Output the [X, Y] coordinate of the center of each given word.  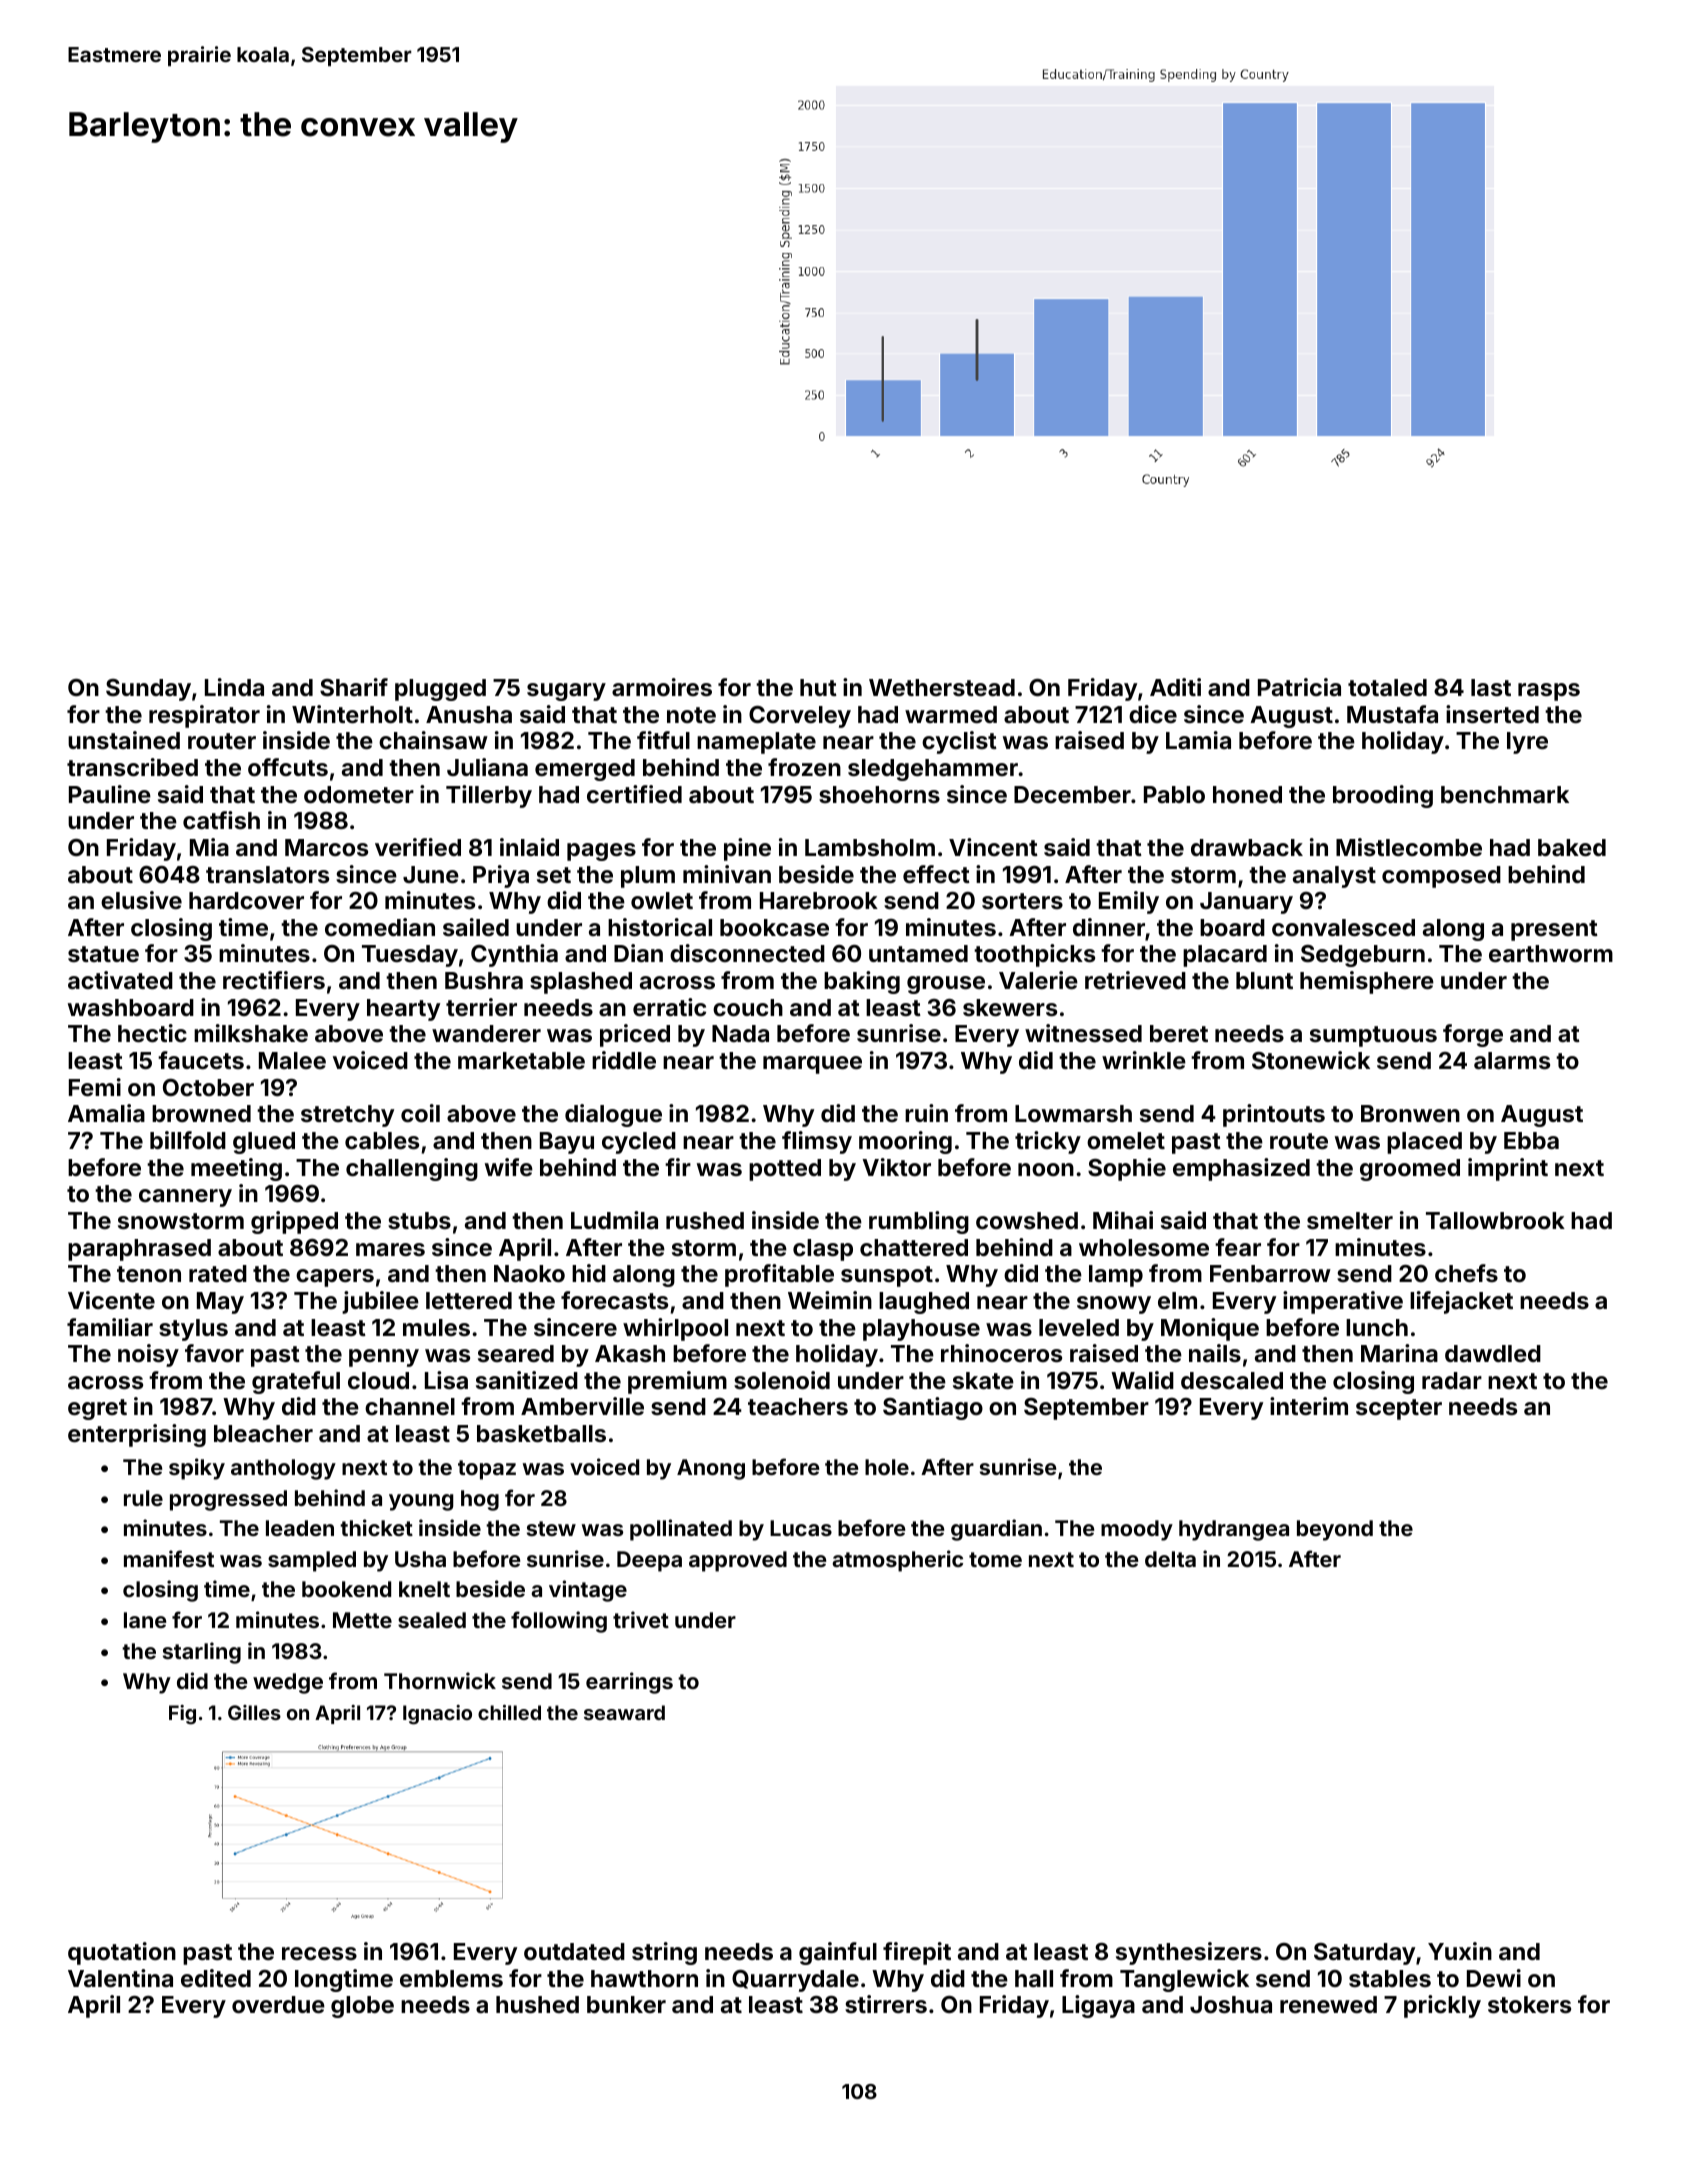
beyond [1335, 1530]
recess [319, 1953]
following [559, 1622]
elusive [141, 900]
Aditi [1175, 687]
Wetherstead [942, 687]
